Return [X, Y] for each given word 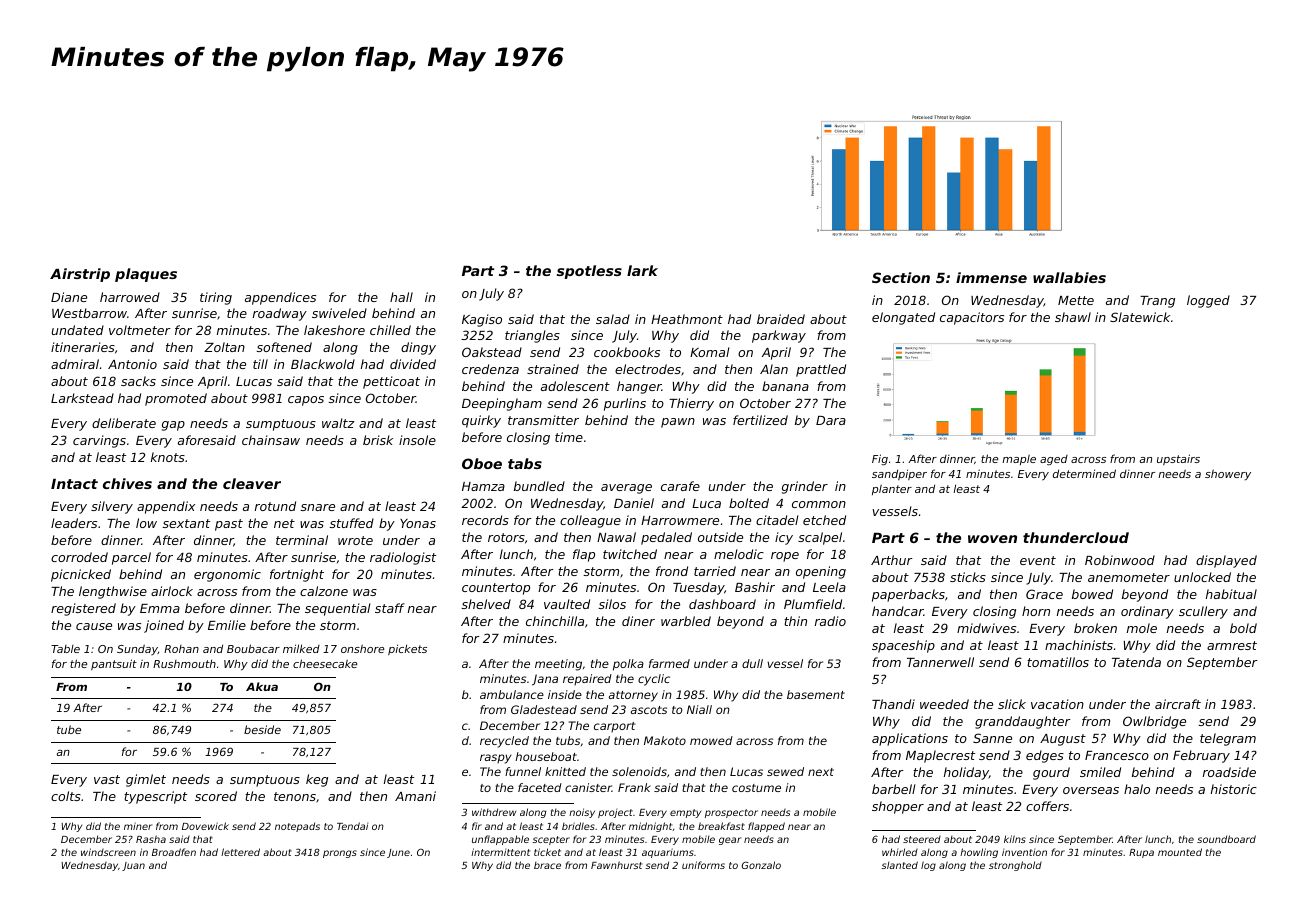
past [229, 525]
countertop [496, 589]
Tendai [352, 826]
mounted [1180, 852]
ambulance [512, 694]
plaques [146, 275]
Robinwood [1120, 560]
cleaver [252, 483]
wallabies [1069, 277]
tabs [525, 463]
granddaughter [1023, 722]
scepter [551, 840]
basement [816, 694]
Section [901, 277]
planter [892, 490]
